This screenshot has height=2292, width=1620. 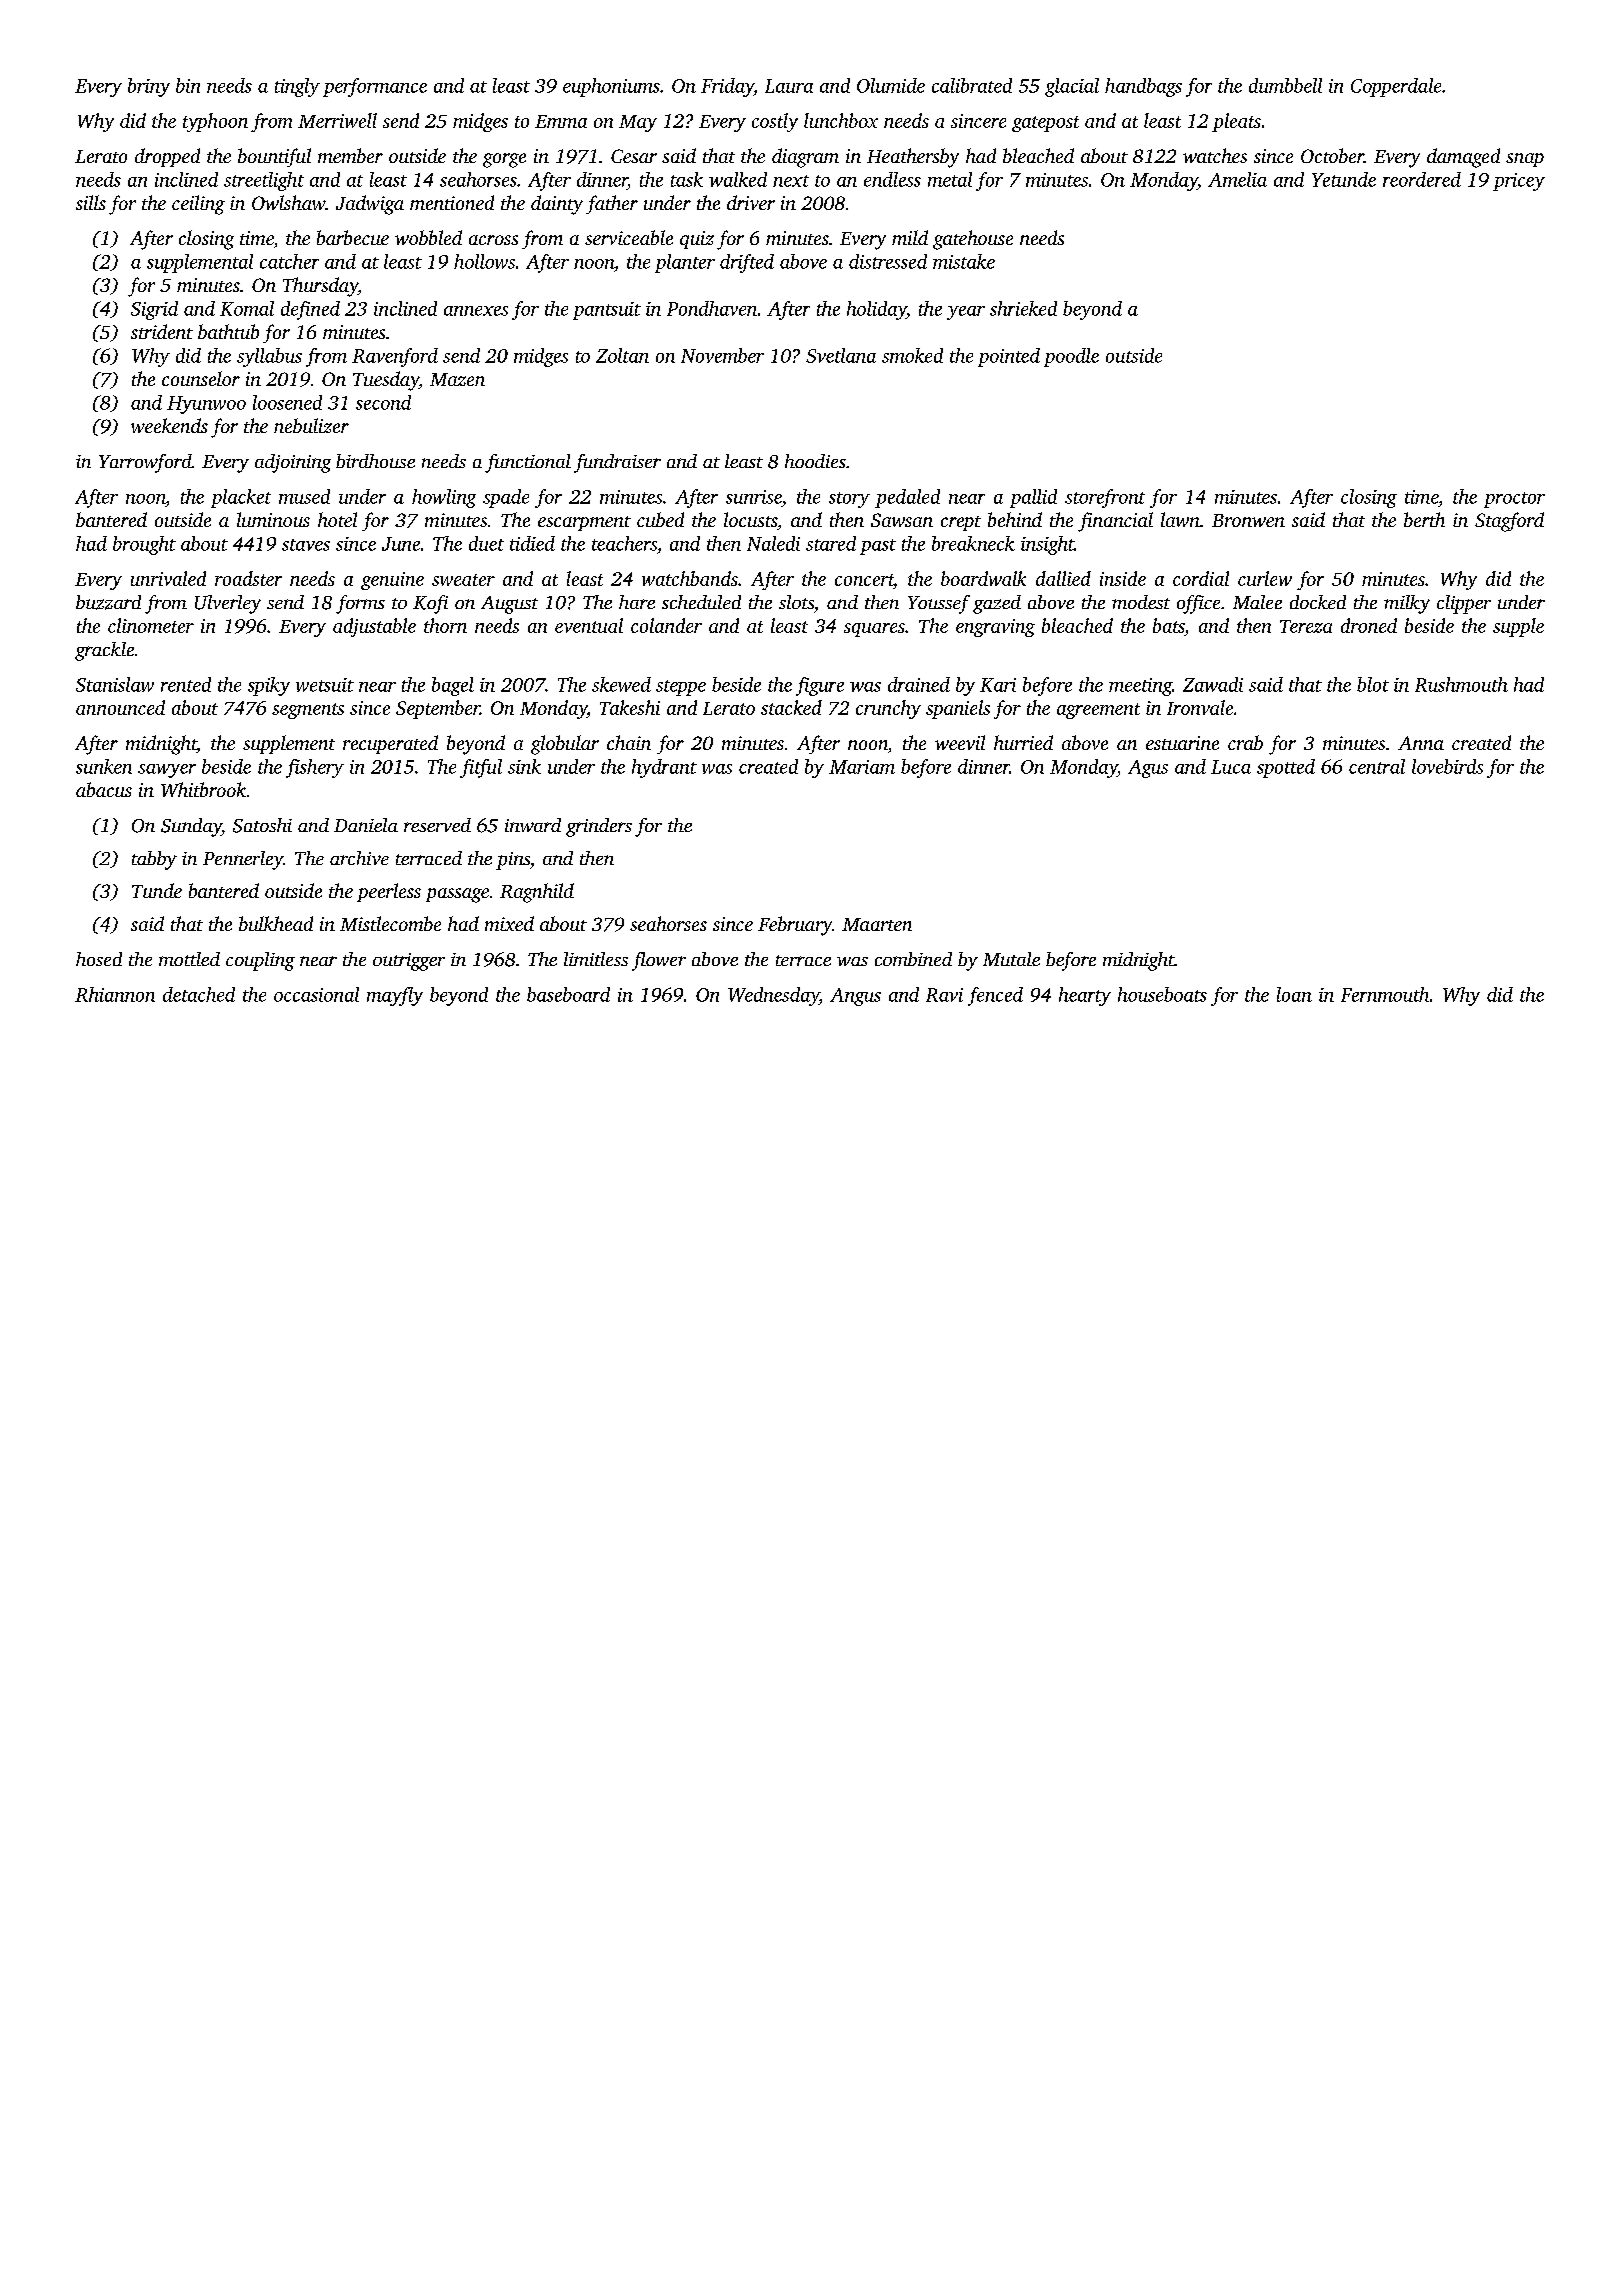 I want to click on modest, so click(x=1141, y=602).
